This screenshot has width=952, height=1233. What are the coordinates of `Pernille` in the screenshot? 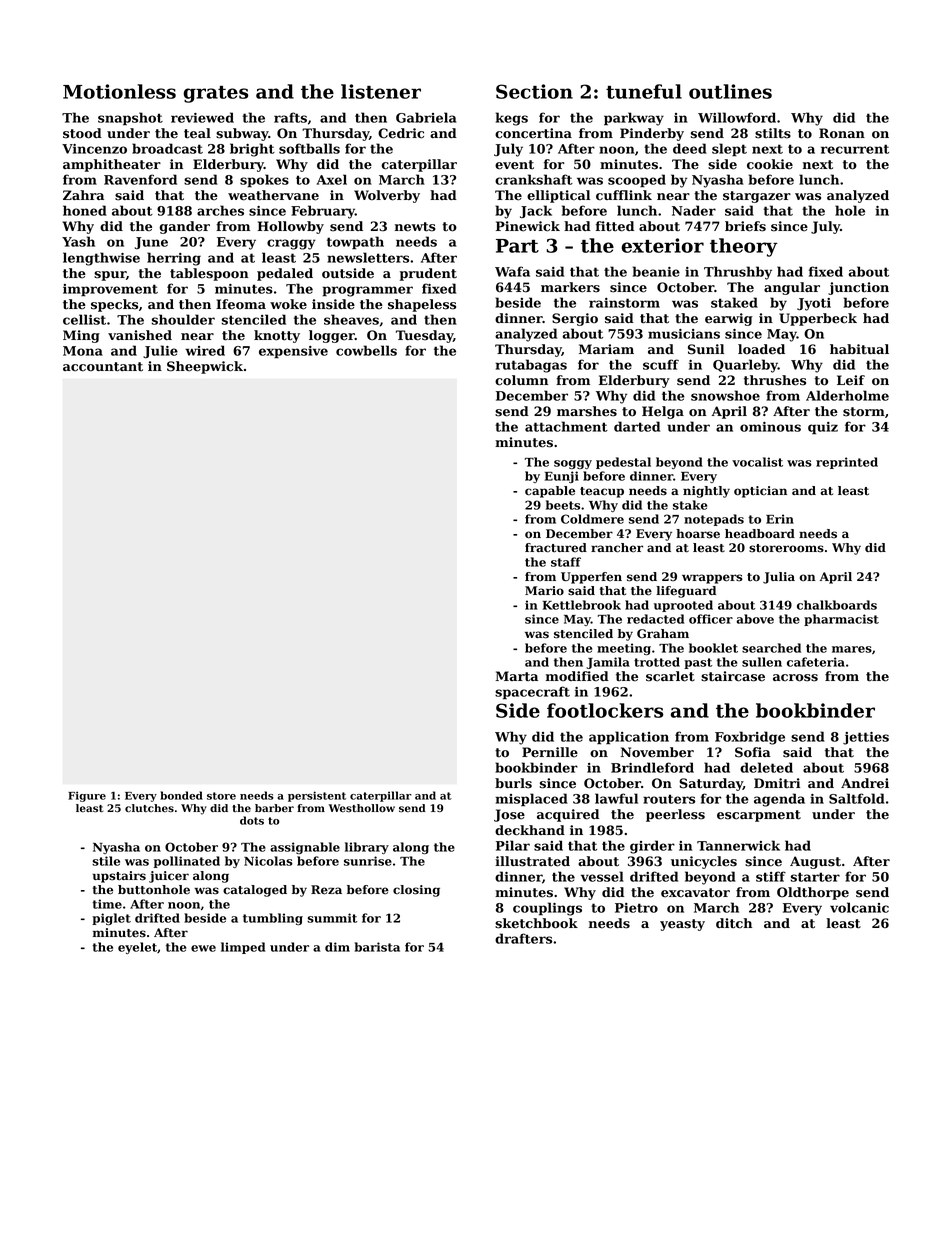 It's located at (550, 752).
